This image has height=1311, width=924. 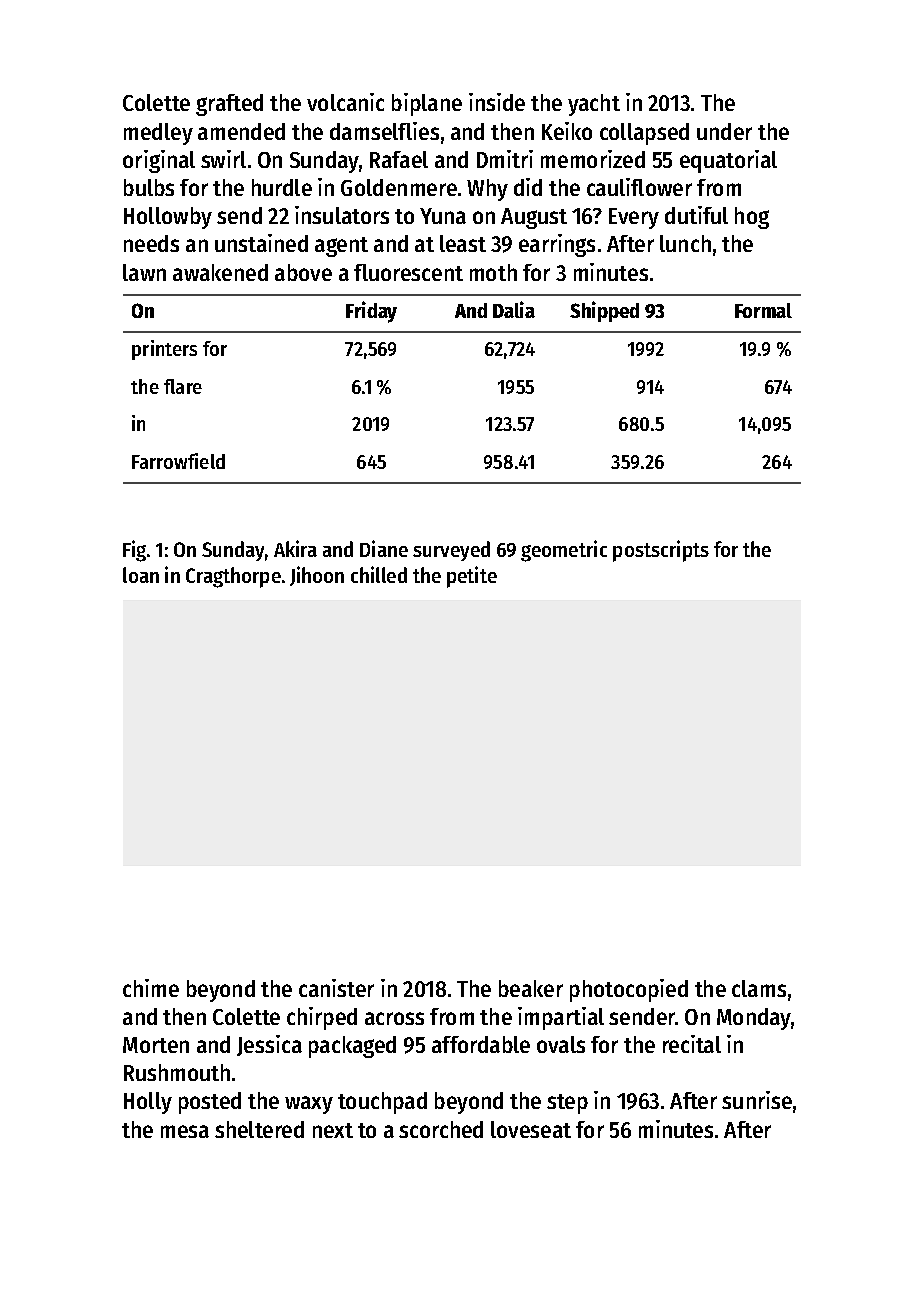 What do you see at coordinates (151, 243) in the image?
I see `needs` at bounding box center [151, 243].
